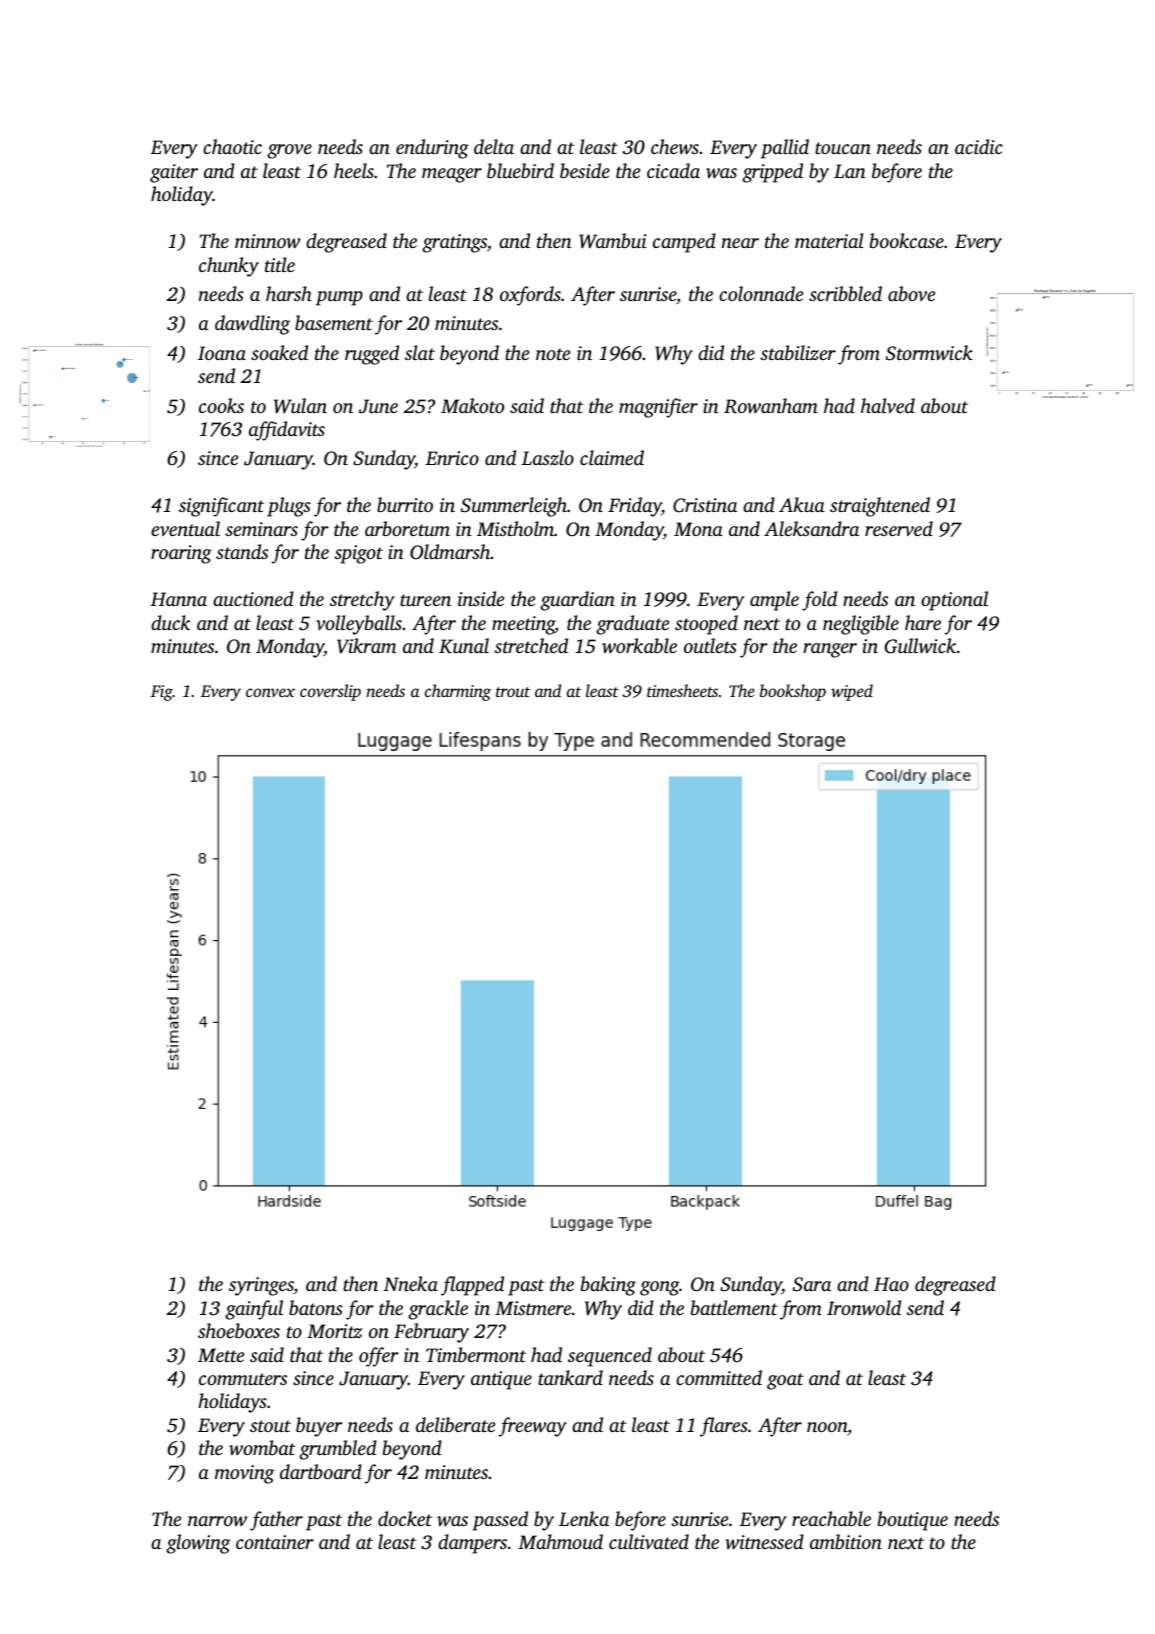 This screenshot has height=1634, width=1155. I want to click on above, so click(911, 293).
